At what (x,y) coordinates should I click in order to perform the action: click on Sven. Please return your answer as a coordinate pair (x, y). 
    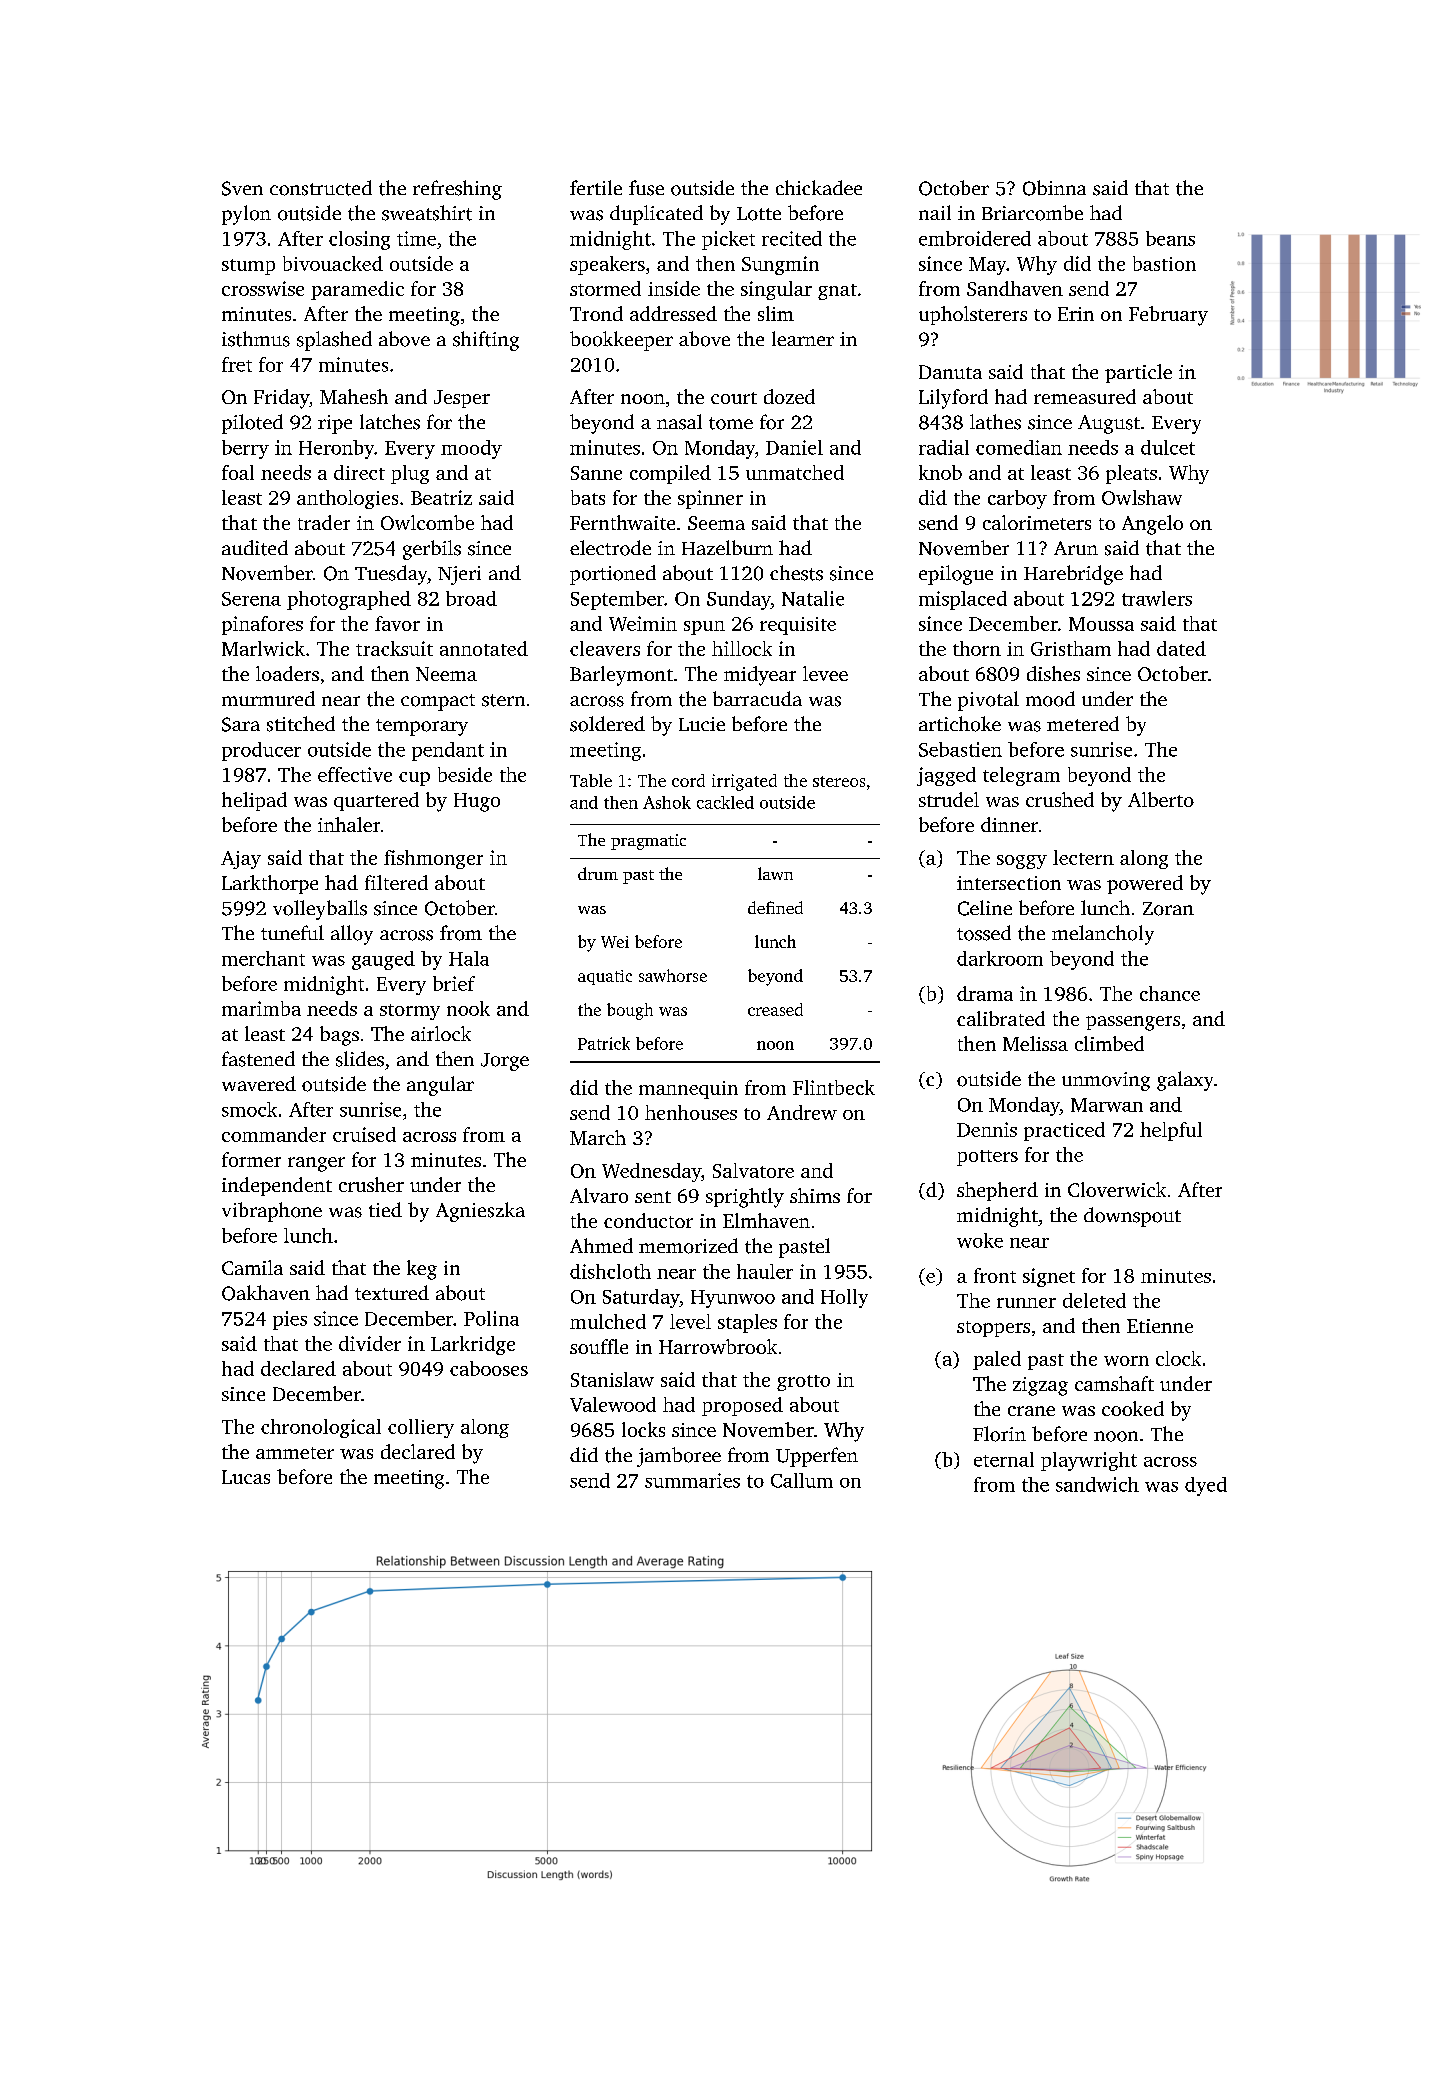
    Looking at the image, I should click on (242, 188).
